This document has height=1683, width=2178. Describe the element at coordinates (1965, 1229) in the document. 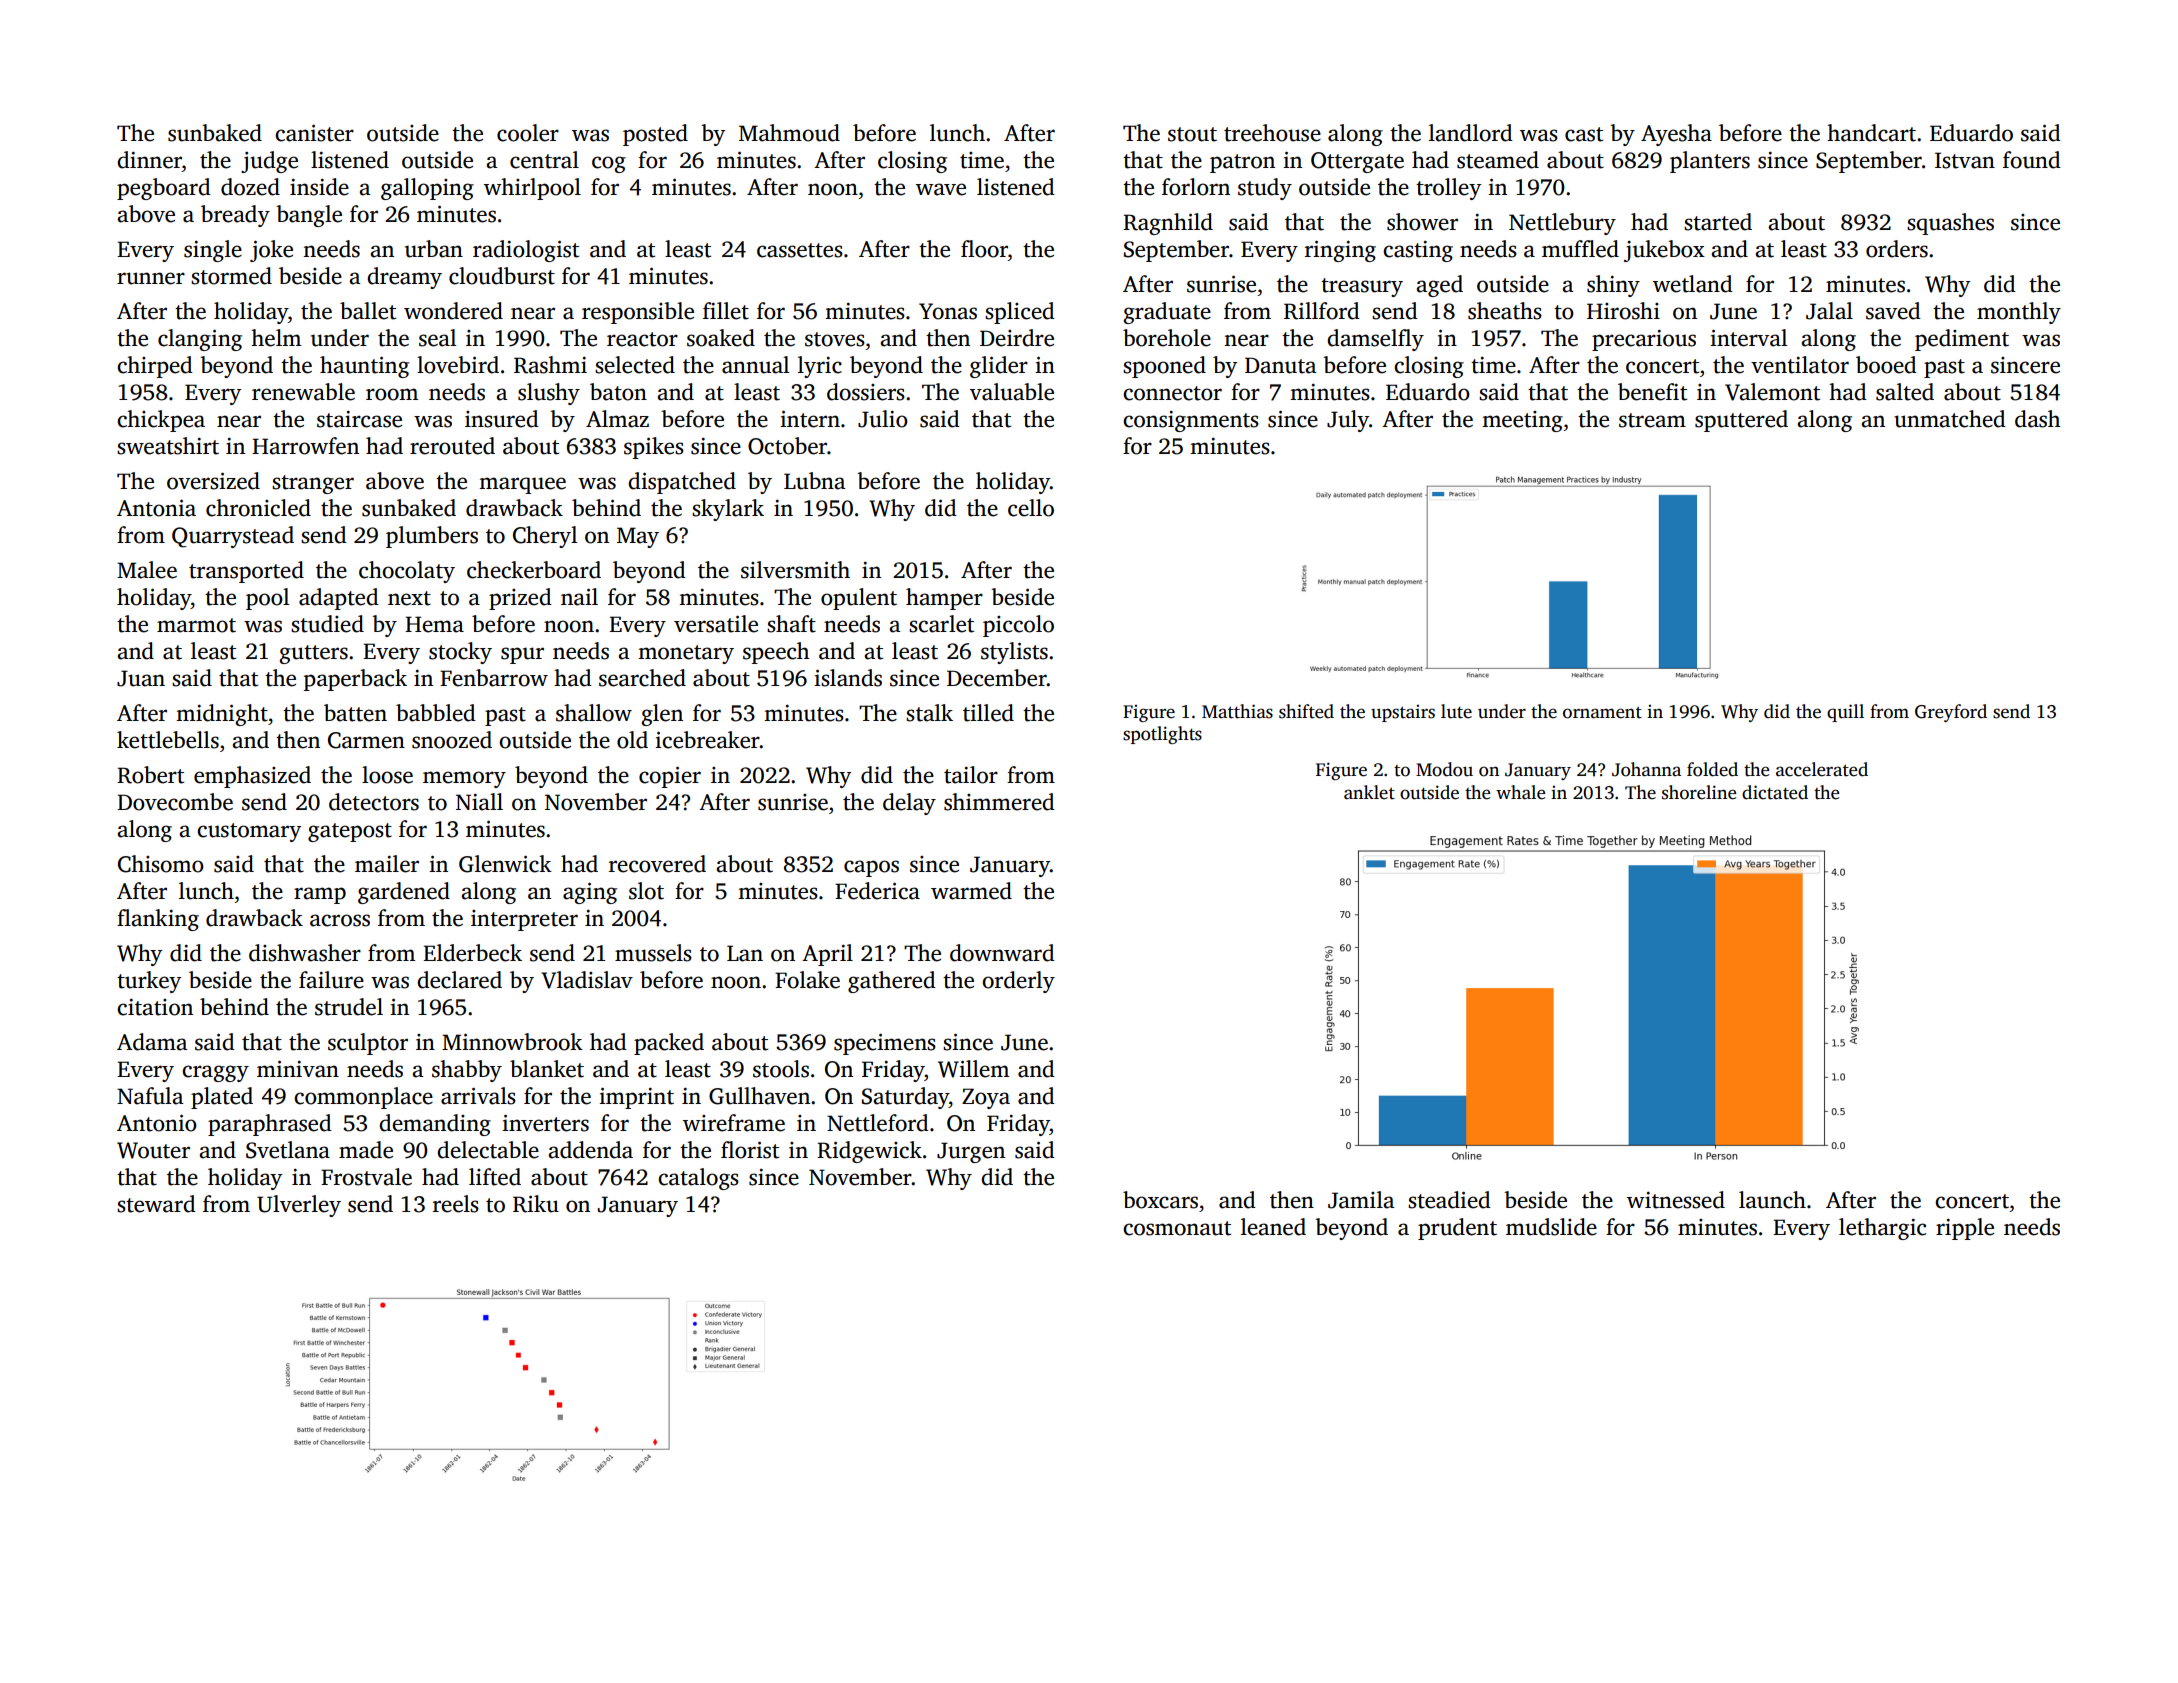

I see `ripple` at that location.
